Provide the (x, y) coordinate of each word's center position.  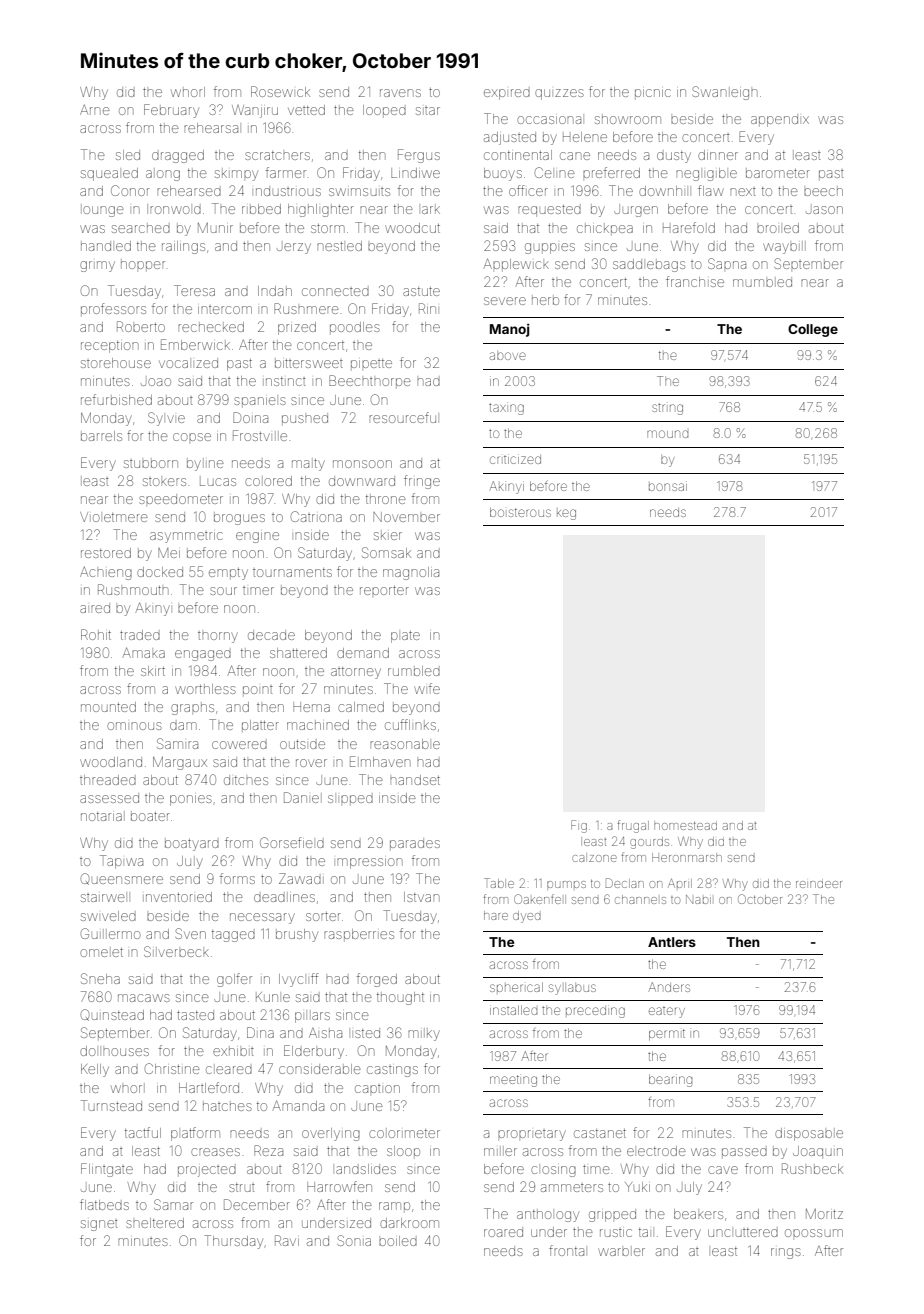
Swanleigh (724, 93)
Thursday (233, 1242)
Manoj (510, 330)
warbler (621, 1252)
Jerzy (294, 248)
